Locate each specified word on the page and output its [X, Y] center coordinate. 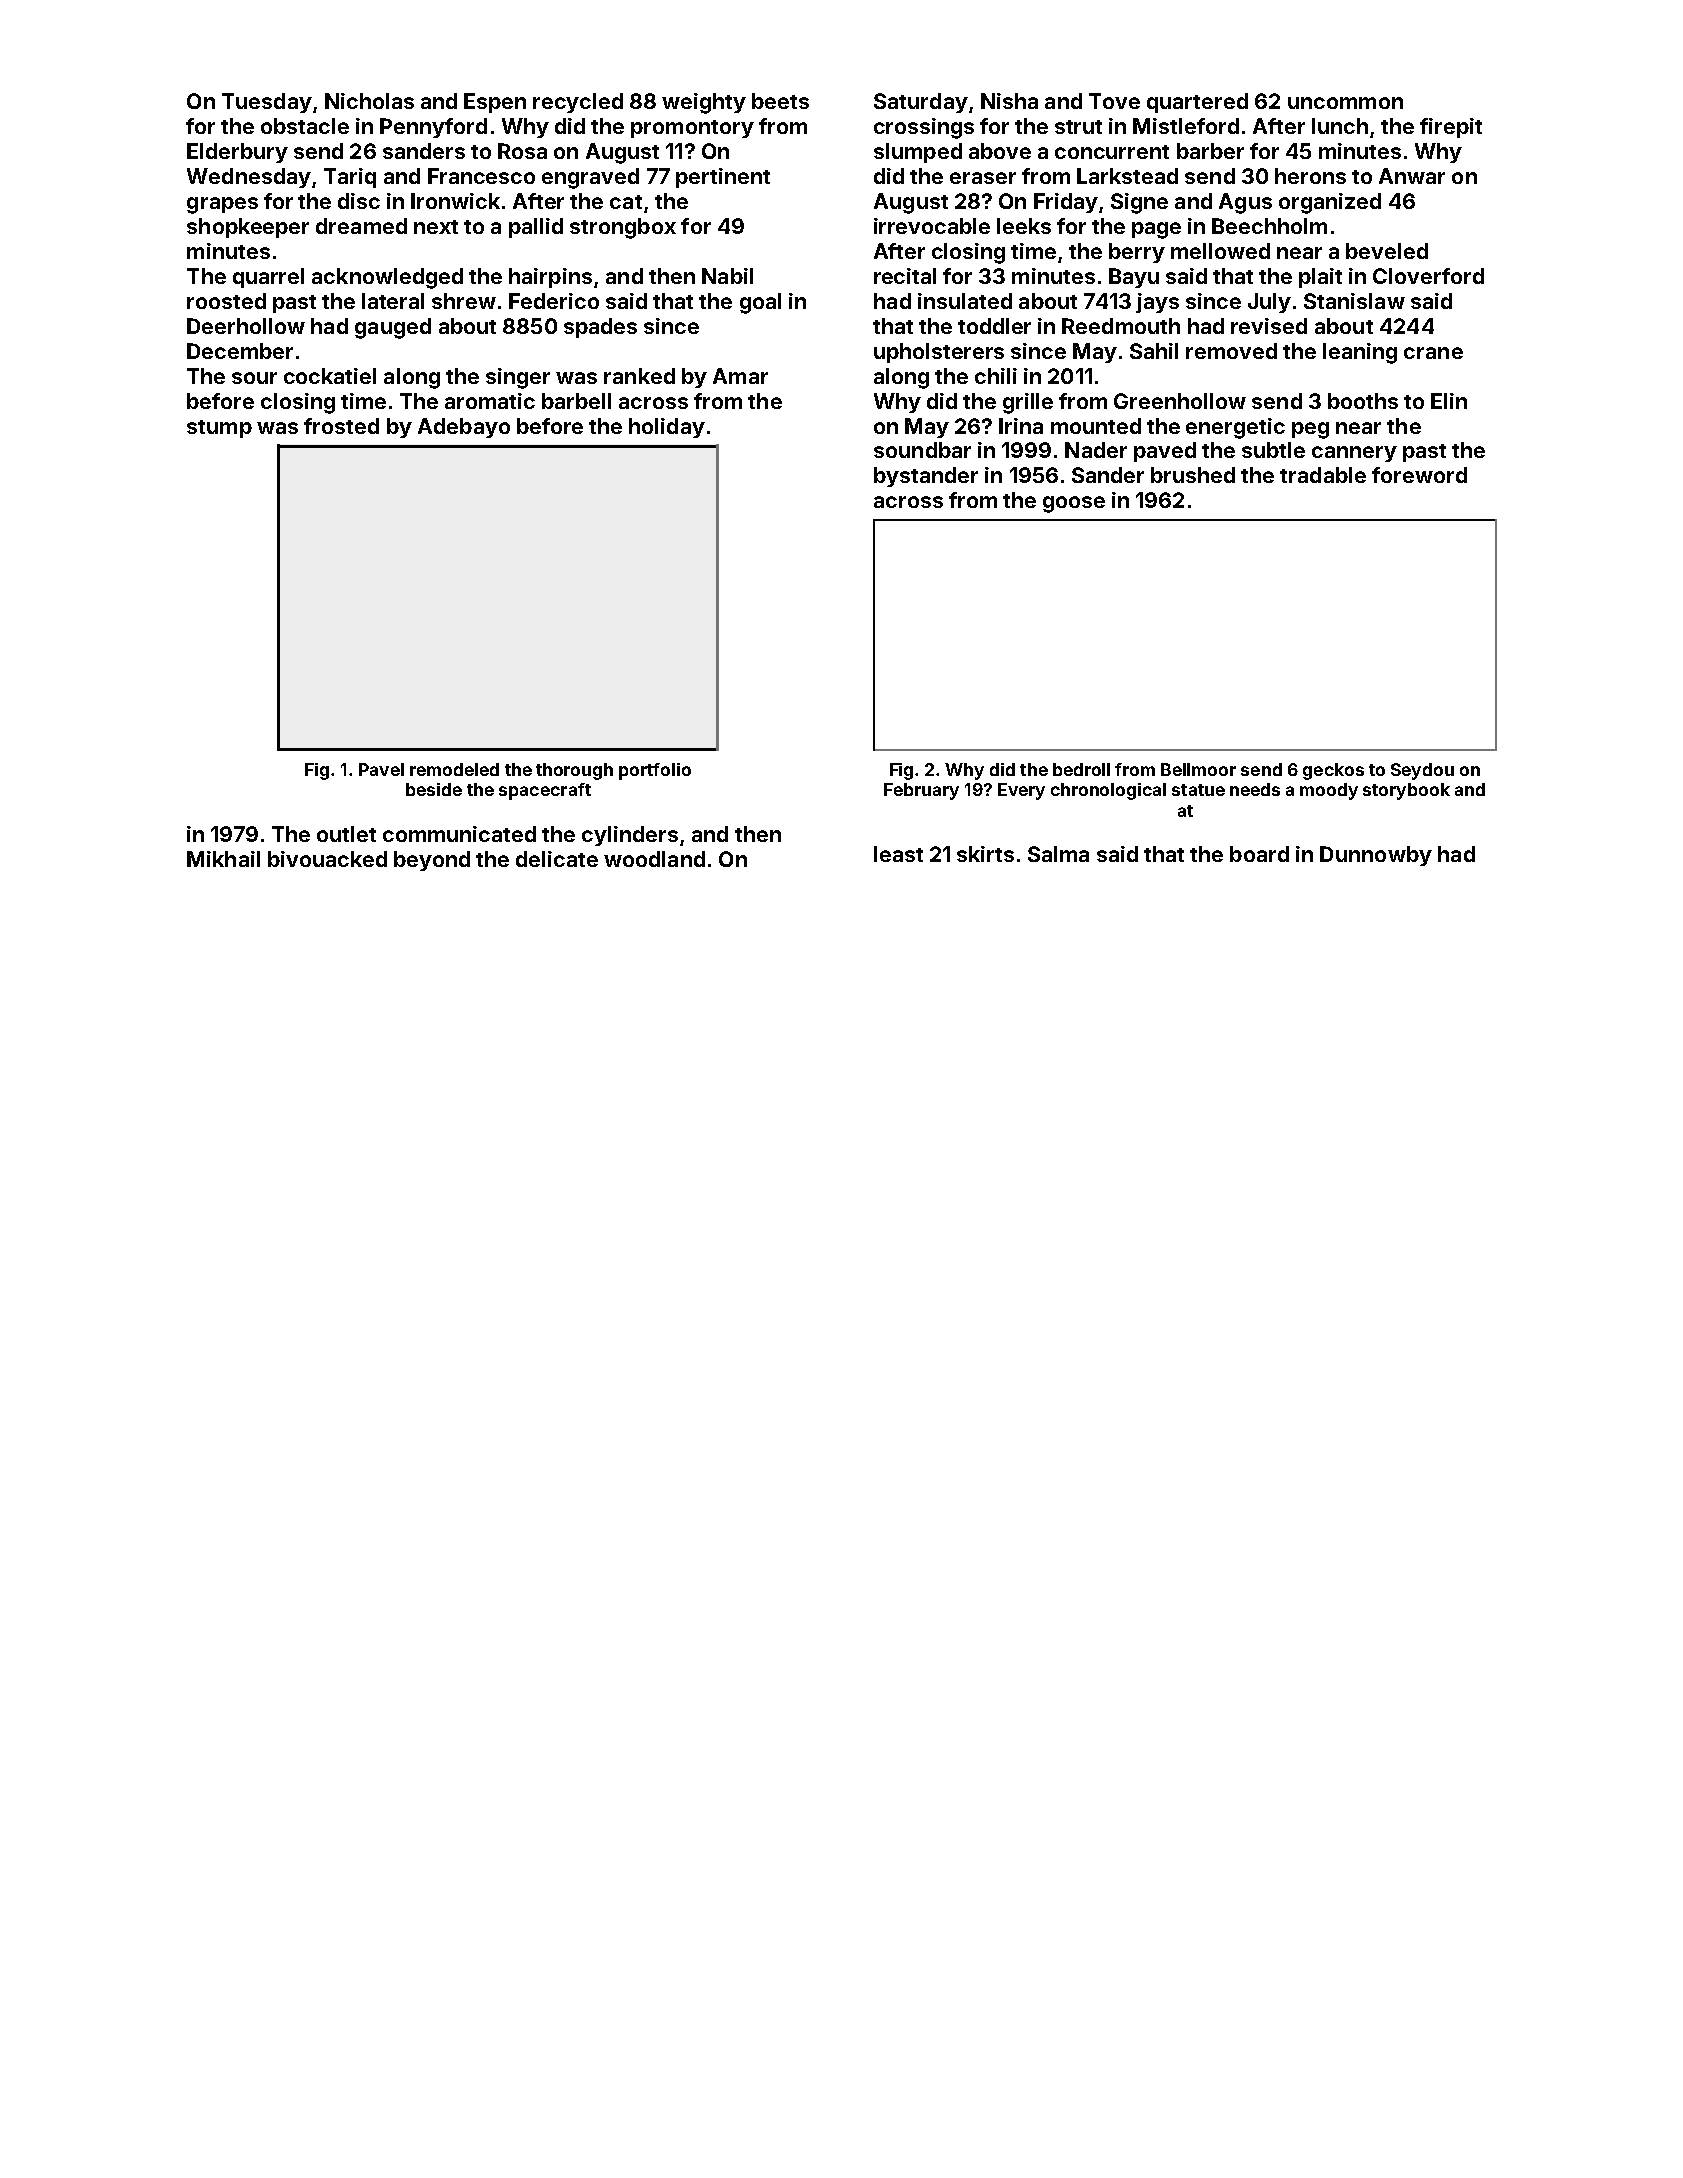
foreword [1419, 475]
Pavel [381, 769]
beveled [1387, 251]
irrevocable [932, 226]
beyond [432, 861]
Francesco [481, 176]
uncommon [1345, 103]
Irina [1021, 426]
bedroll [1081, 769]
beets [780, 101]
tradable [1323, 475]
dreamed [361, 226]
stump [219, 429]
